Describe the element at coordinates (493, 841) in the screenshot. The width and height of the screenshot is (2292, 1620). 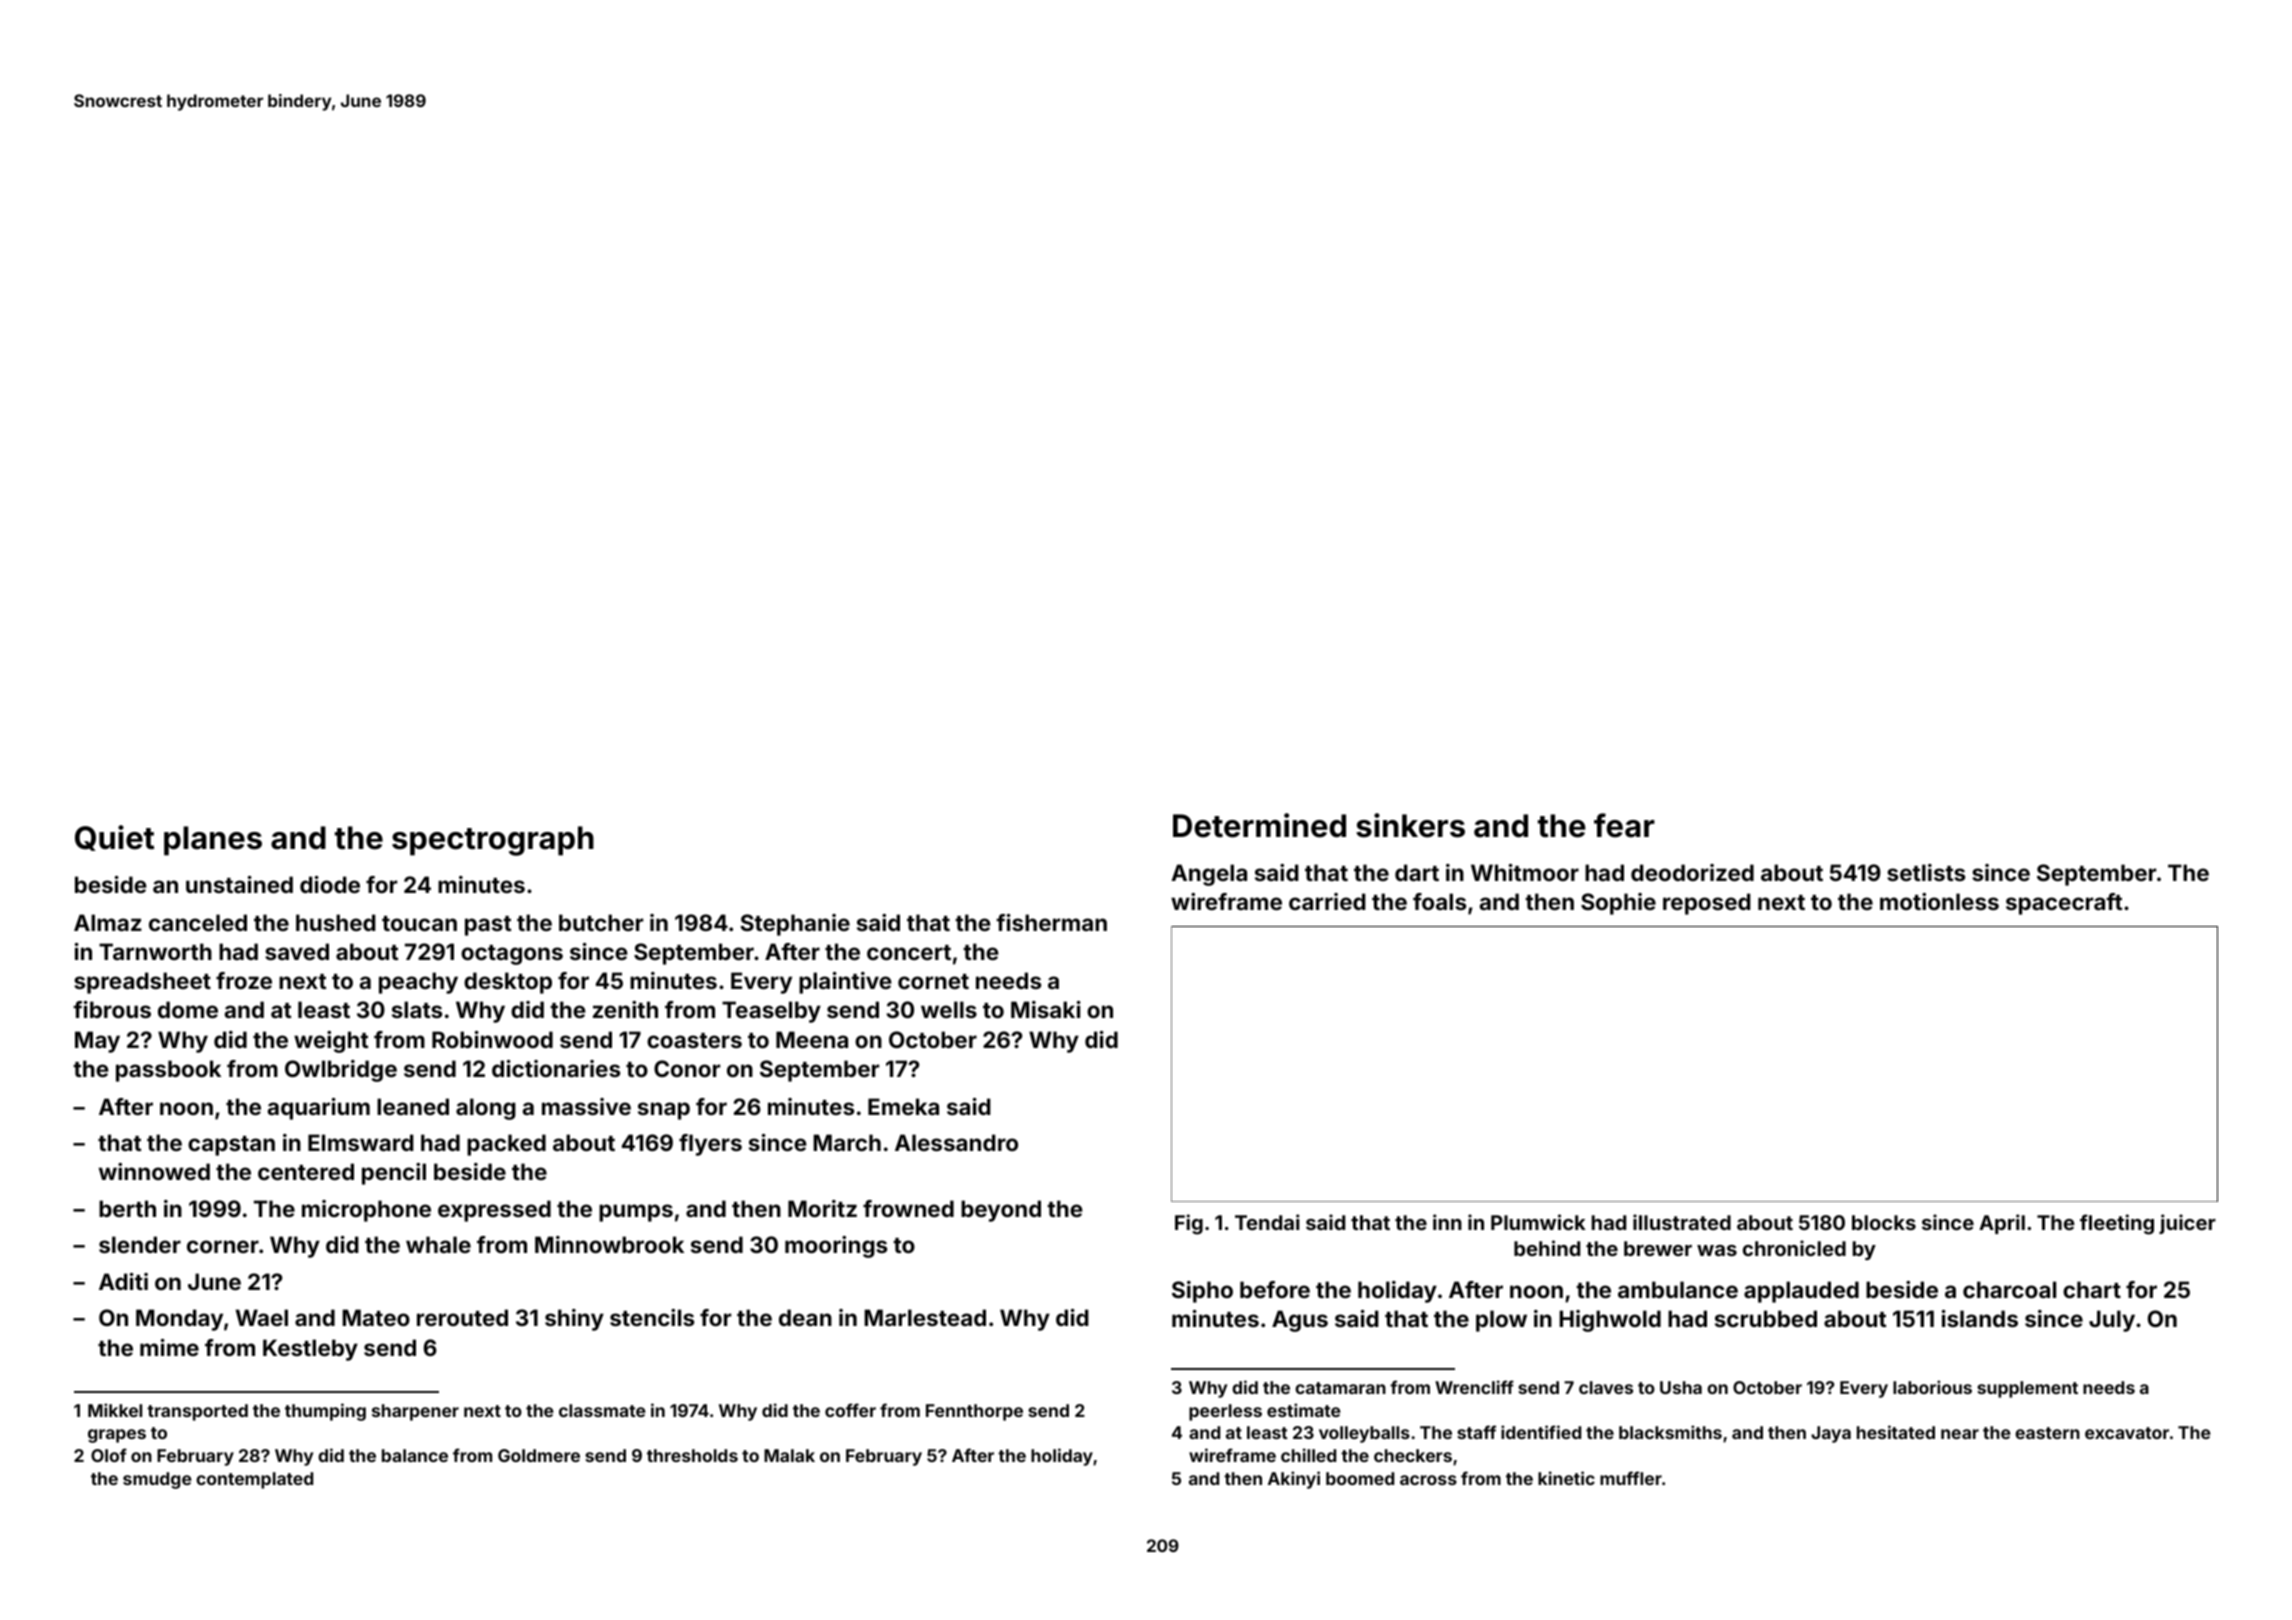
I see `spectrograph` at that location.
